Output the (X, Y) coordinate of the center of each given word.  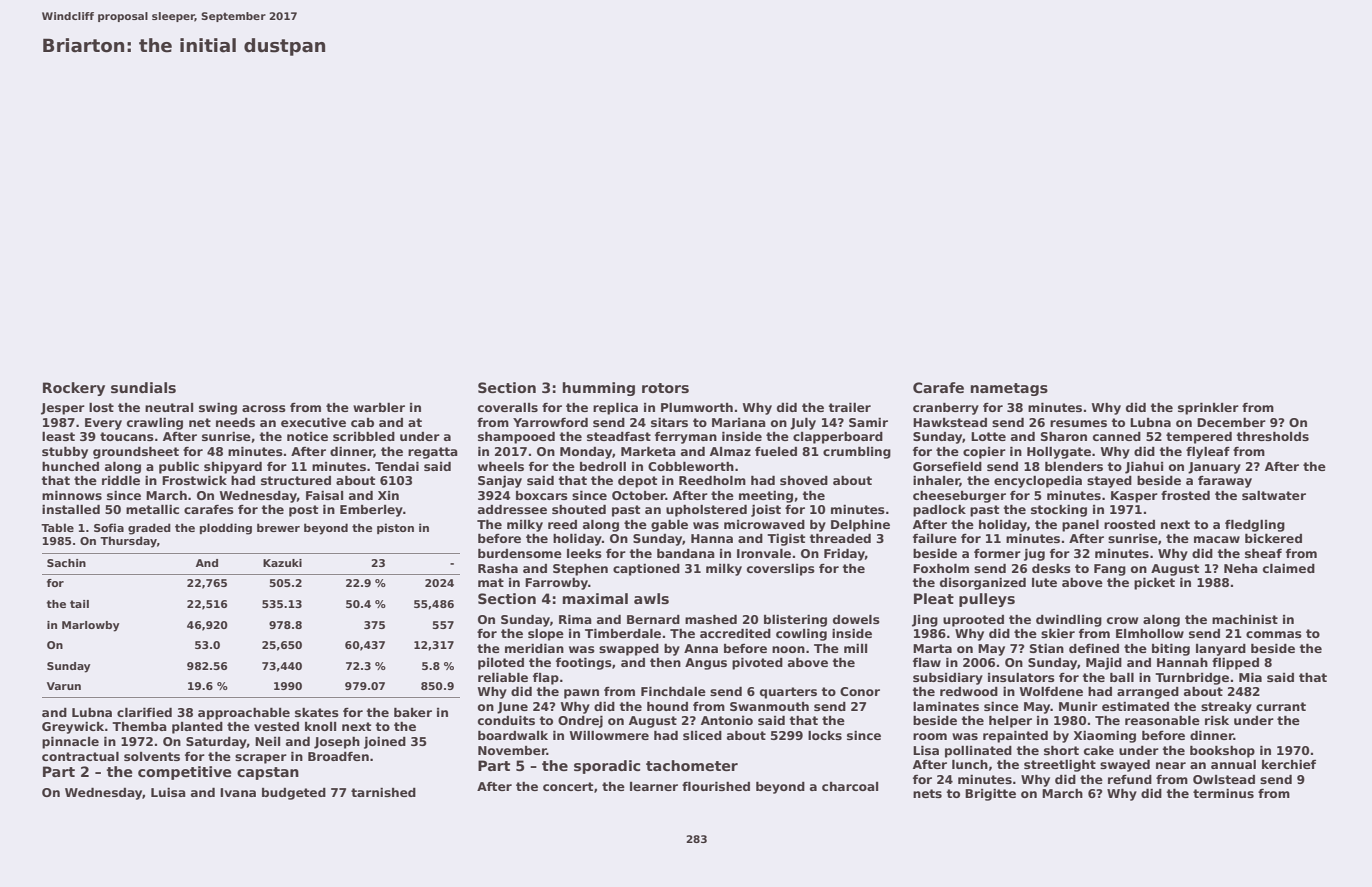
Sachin (66, 563)
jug (1034, 554)
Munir (1078, 706)
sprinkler (1208, 408)
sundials (143, 387)
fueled (776, 451)
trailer (849, 407)
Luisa (168, 792)
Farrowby (556, 584)
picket (1154, 583)
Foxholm (941, 568)
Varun (64, 686)
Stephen (580, 569)
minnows (72, 495)
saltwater (1274, 495)
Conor (860, 691)
